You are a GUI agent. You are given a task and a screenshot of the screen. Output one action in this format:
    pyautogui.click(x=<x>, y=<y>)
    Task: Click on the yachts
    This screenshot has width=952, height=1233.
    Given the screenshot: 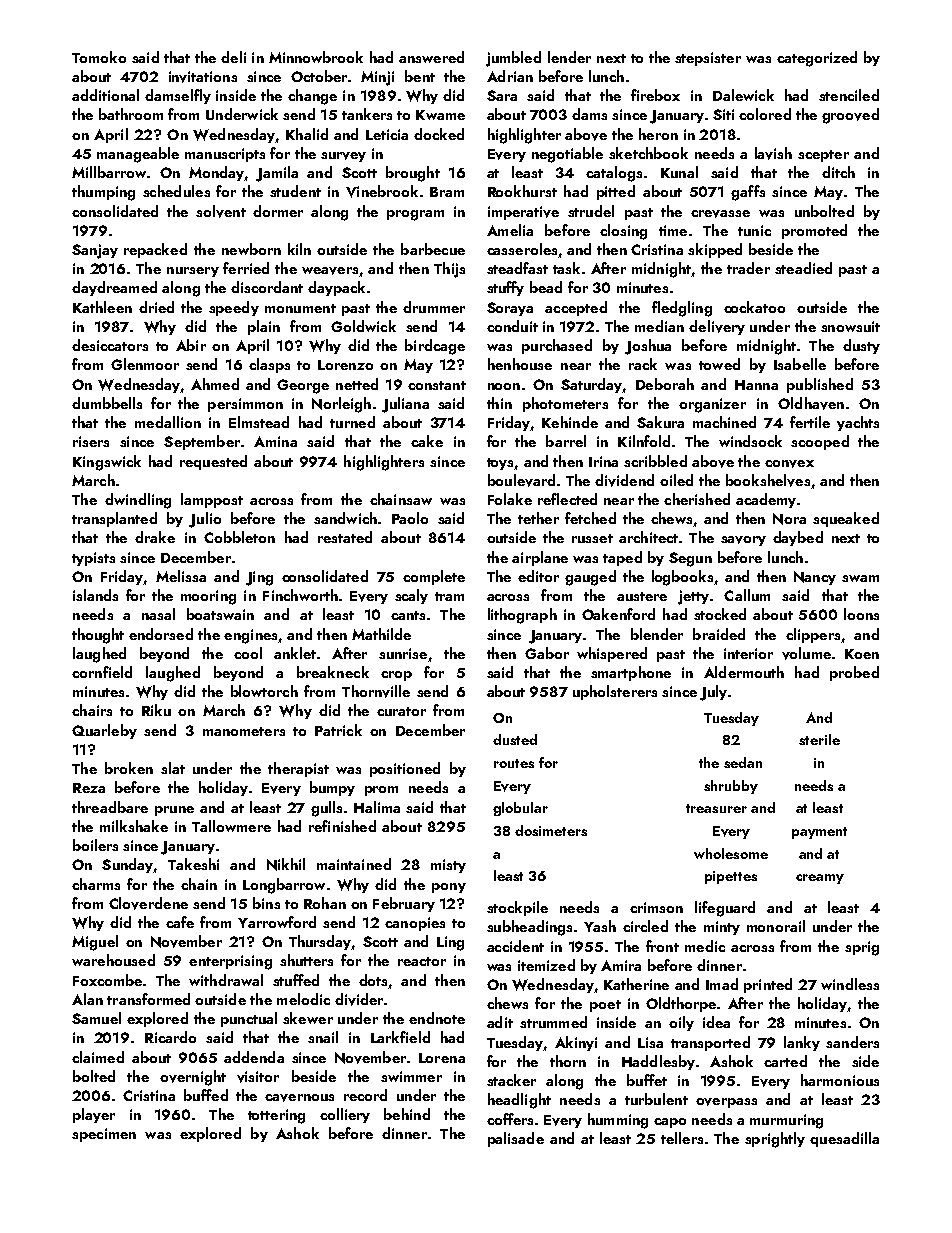 What is the action you would take?
    pyautogui.click(x=858, y=423)
